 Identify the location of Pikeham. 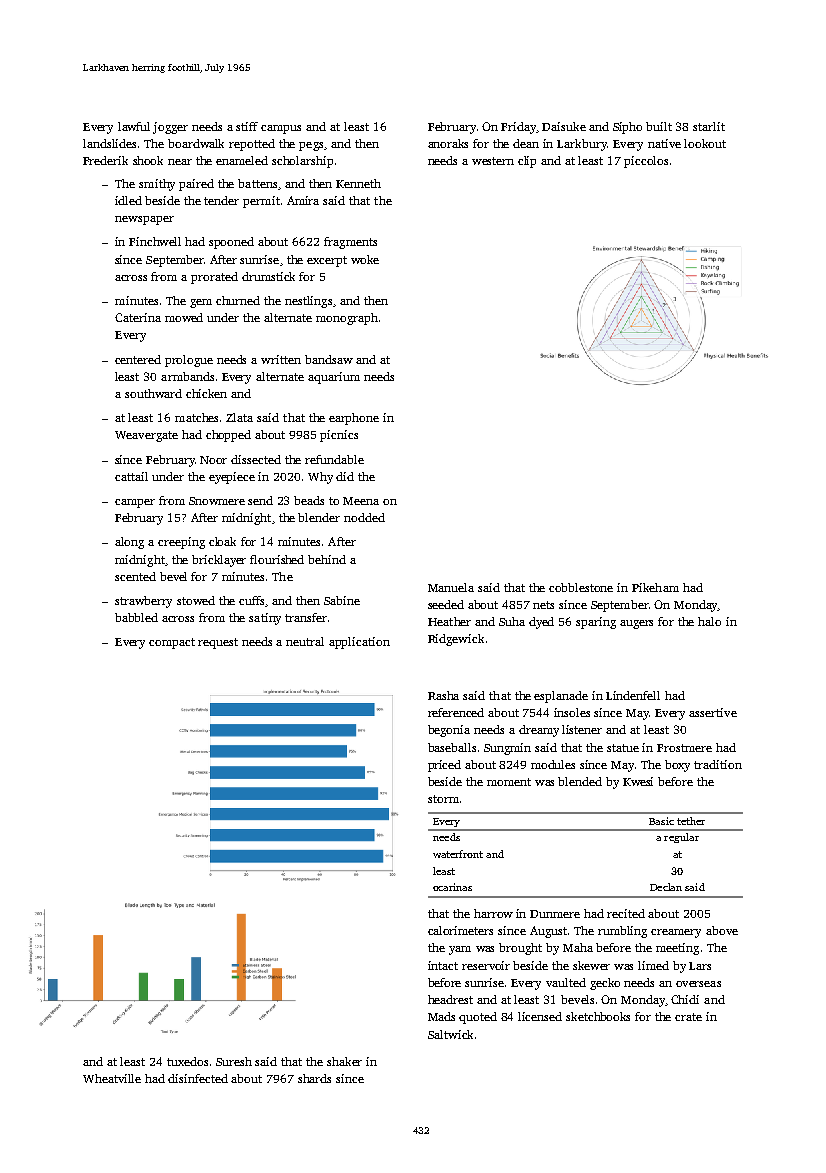
(655, 587).
